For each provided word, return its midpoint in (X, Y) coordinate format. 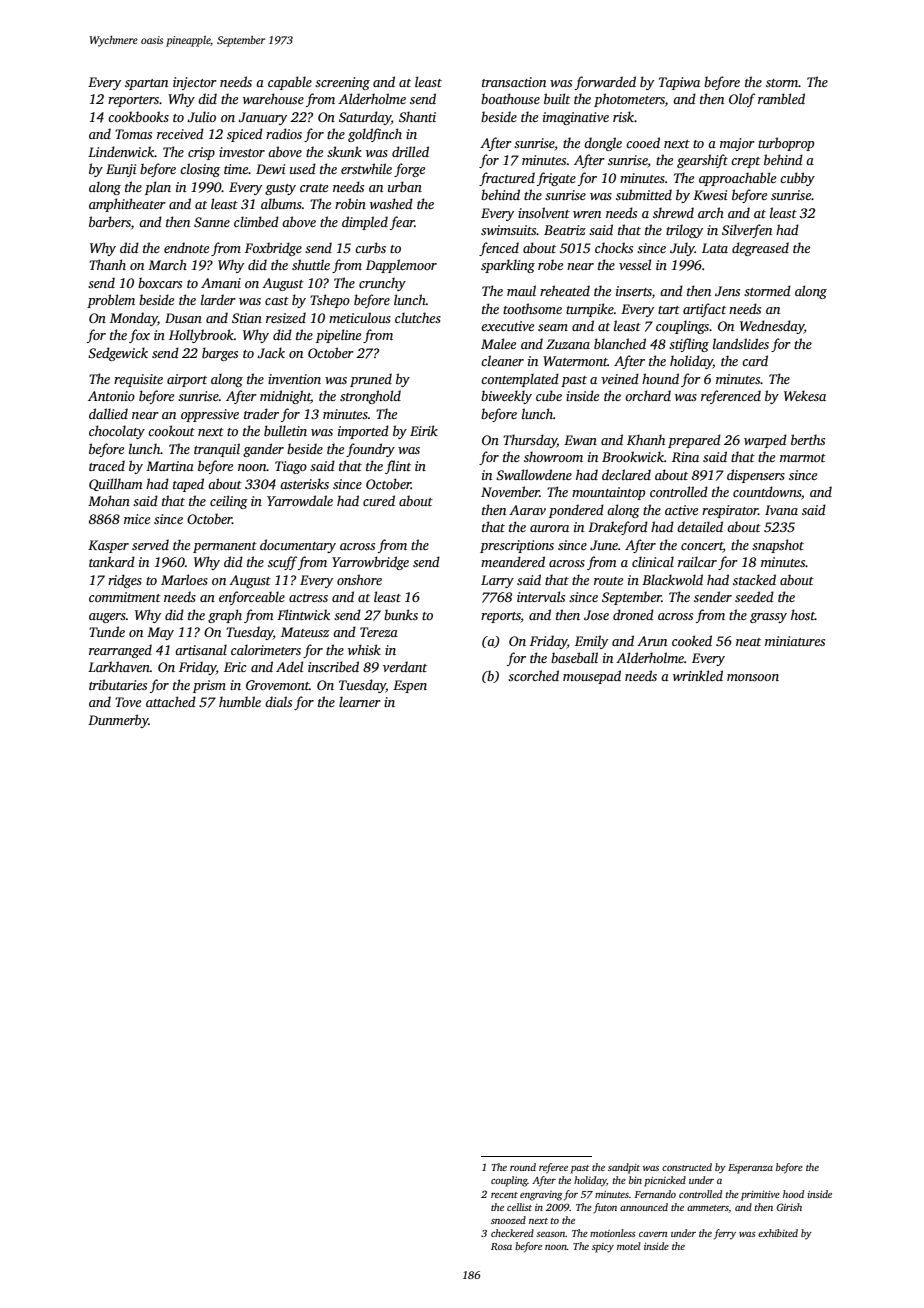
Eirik (424, 430)
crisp (201, 153)
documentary (298, 546)
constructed (687, 1167)
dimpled (365, 223)
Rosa (501, 1246)
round (523, 1167)
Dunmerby (118, 721)
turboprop (786, 144)
